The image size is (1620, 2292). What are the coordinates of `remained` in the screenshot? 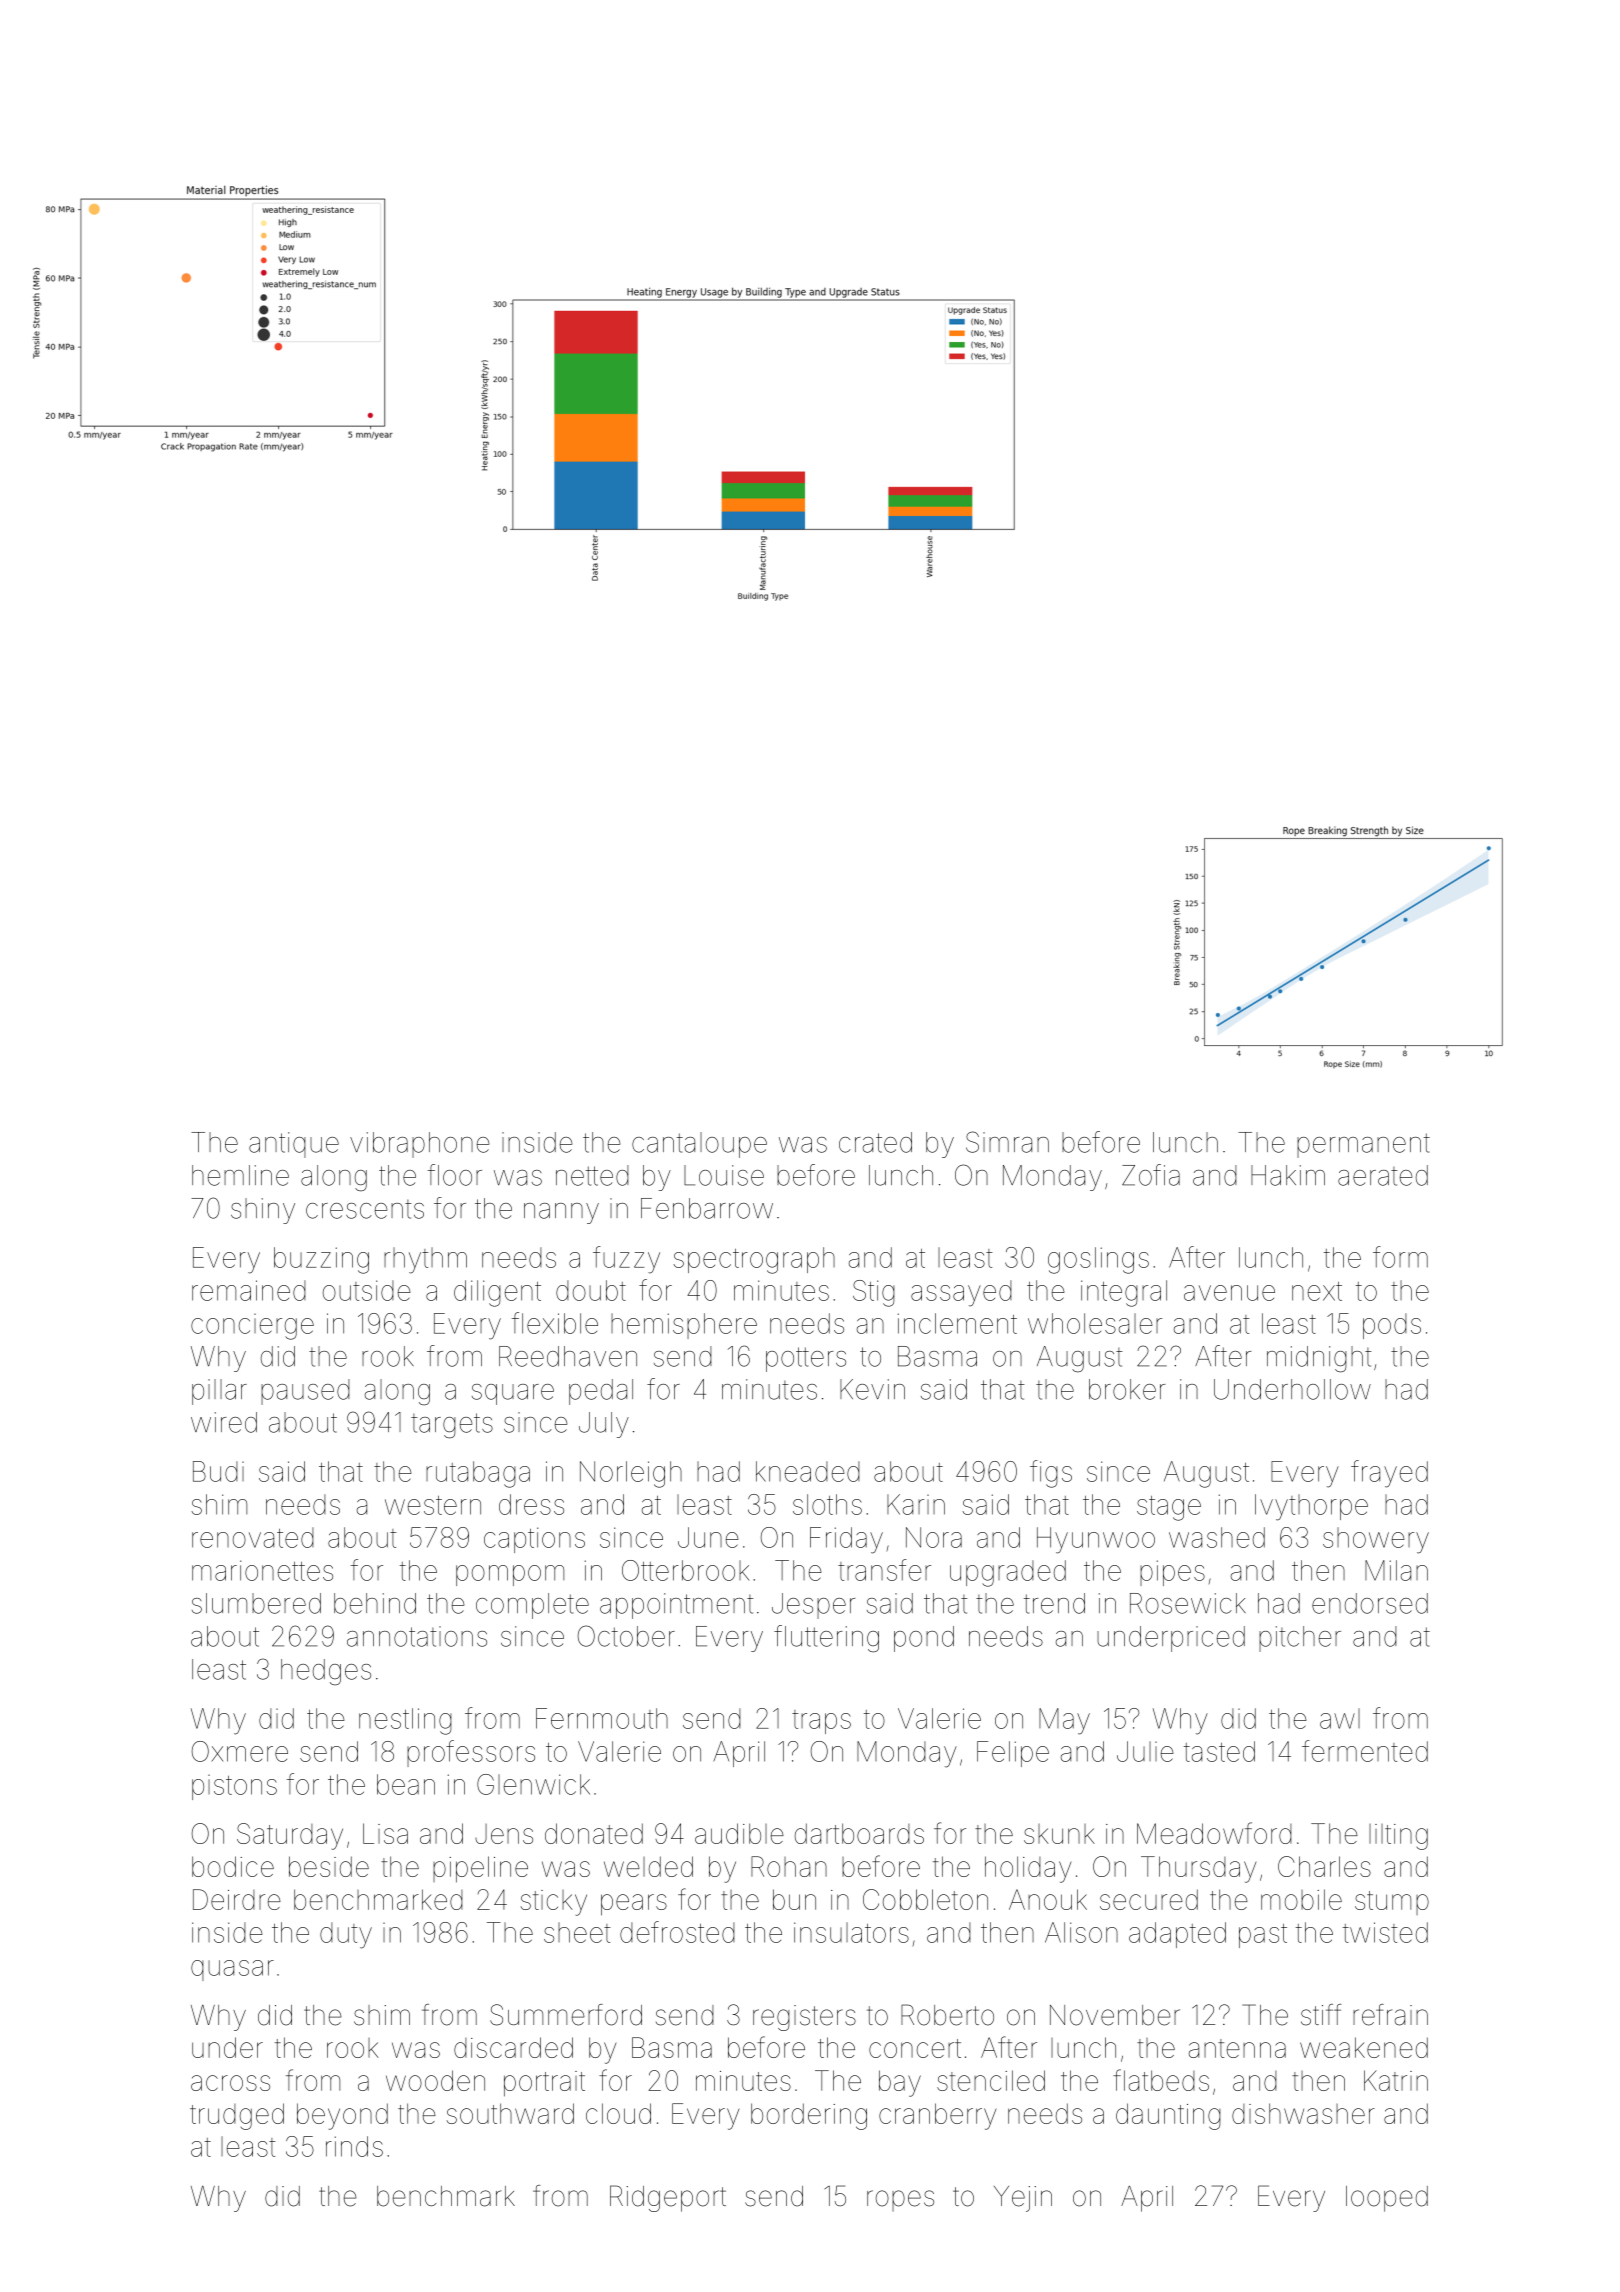 It's located at (249, 1290).
